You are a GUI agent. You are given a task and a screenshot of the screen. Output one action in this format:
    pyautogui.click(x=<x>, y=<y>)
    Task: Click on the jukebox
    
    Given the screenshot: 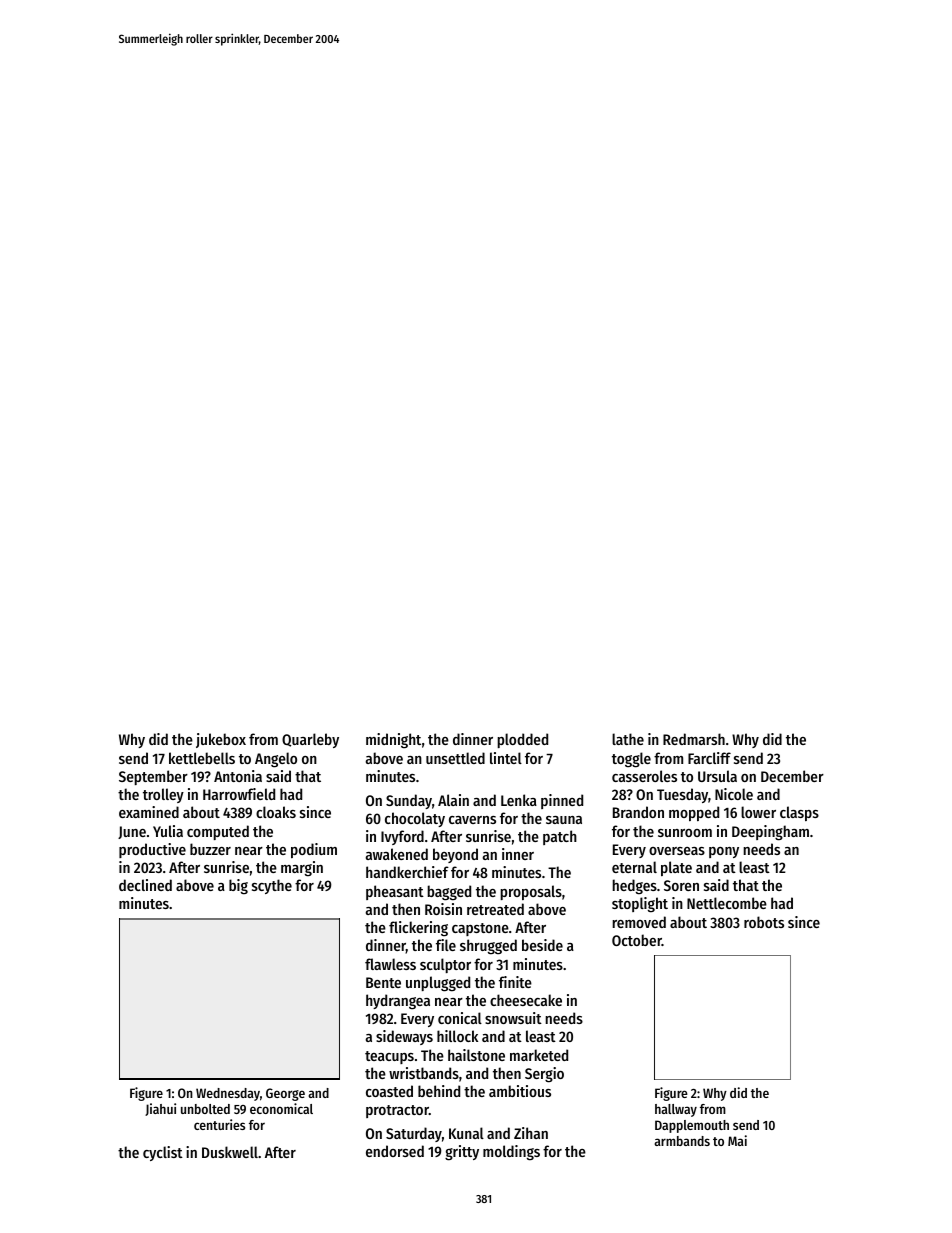 What is the action you would take?
    pyautogui.click(x=221, y=740)
